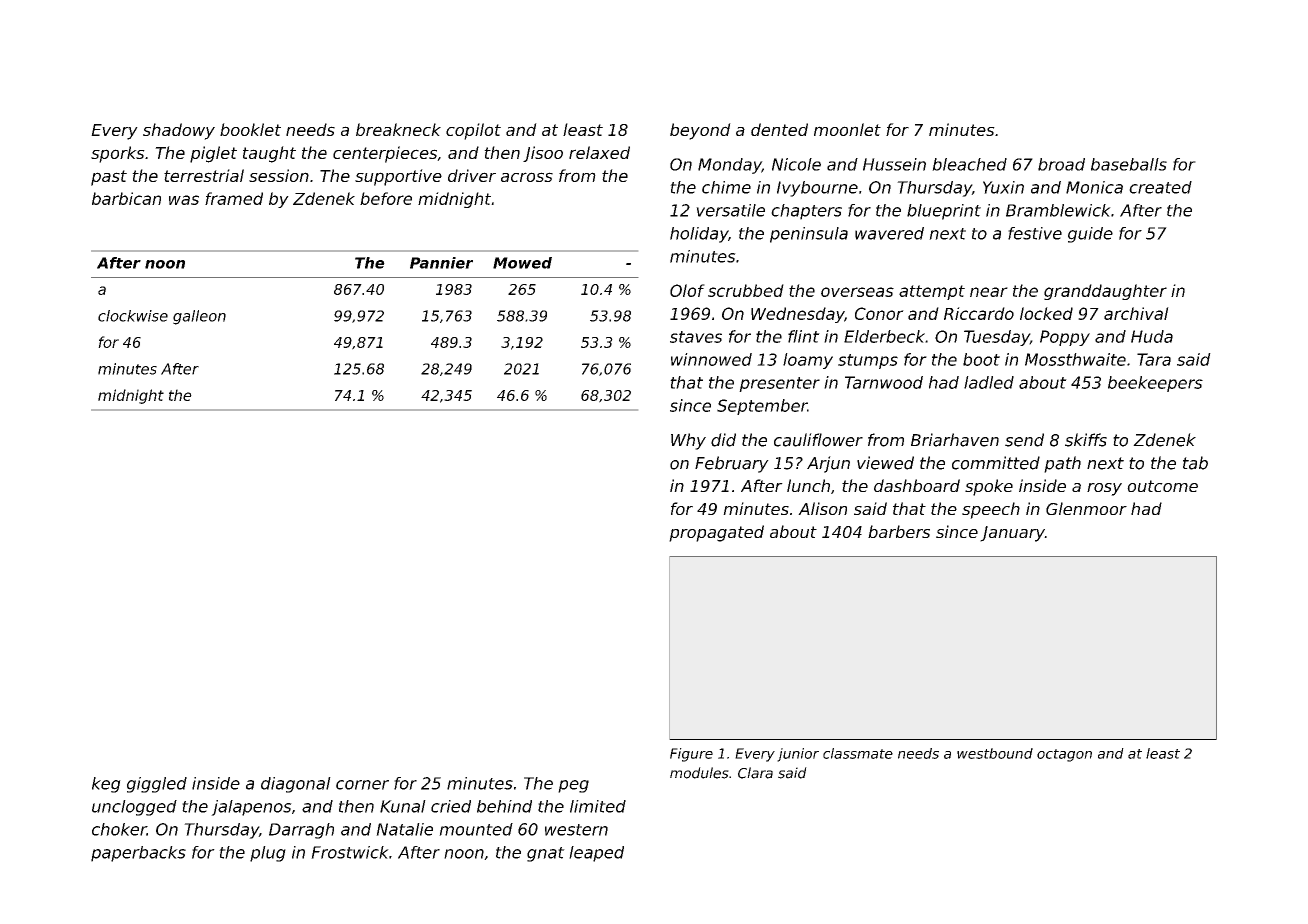 Image resolution: width=1308 pixels, height=924 pixels. Describe the element at coordinates (822, 508) in the page. I see `Alison` at that location.
